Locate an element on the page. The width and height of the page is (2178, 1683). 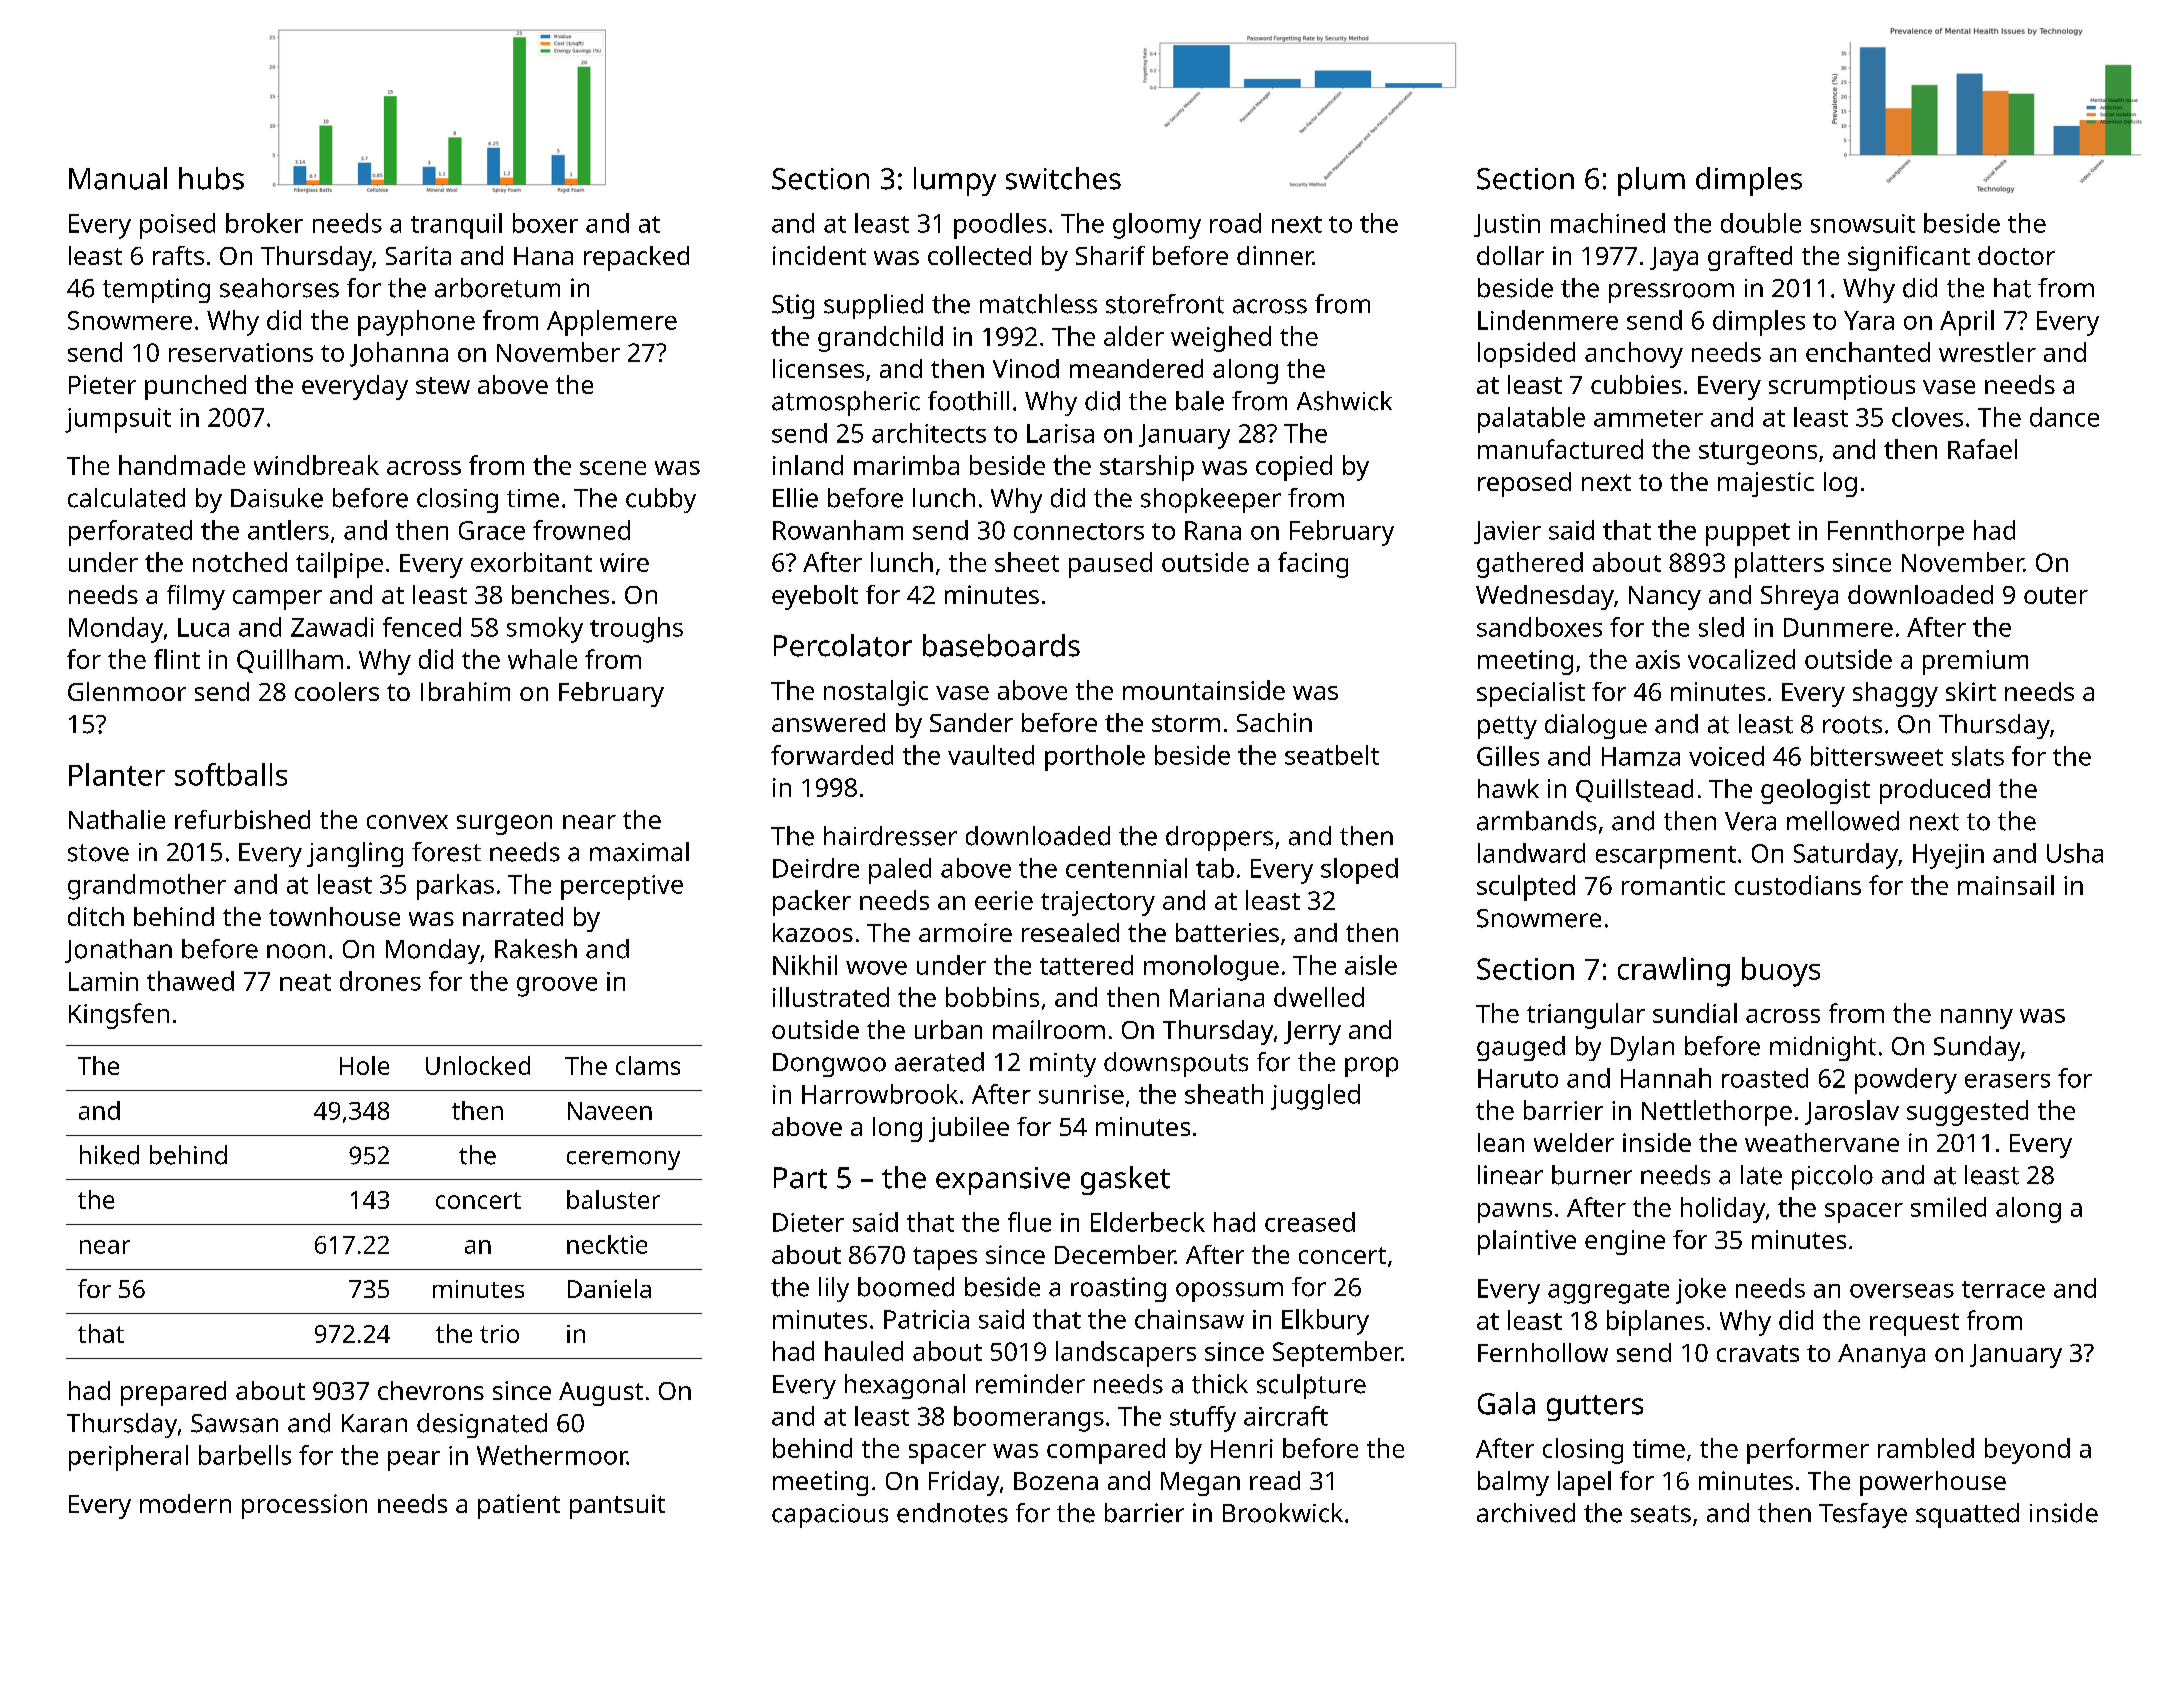
snowsuit is located at coordinates (1863, 223).
